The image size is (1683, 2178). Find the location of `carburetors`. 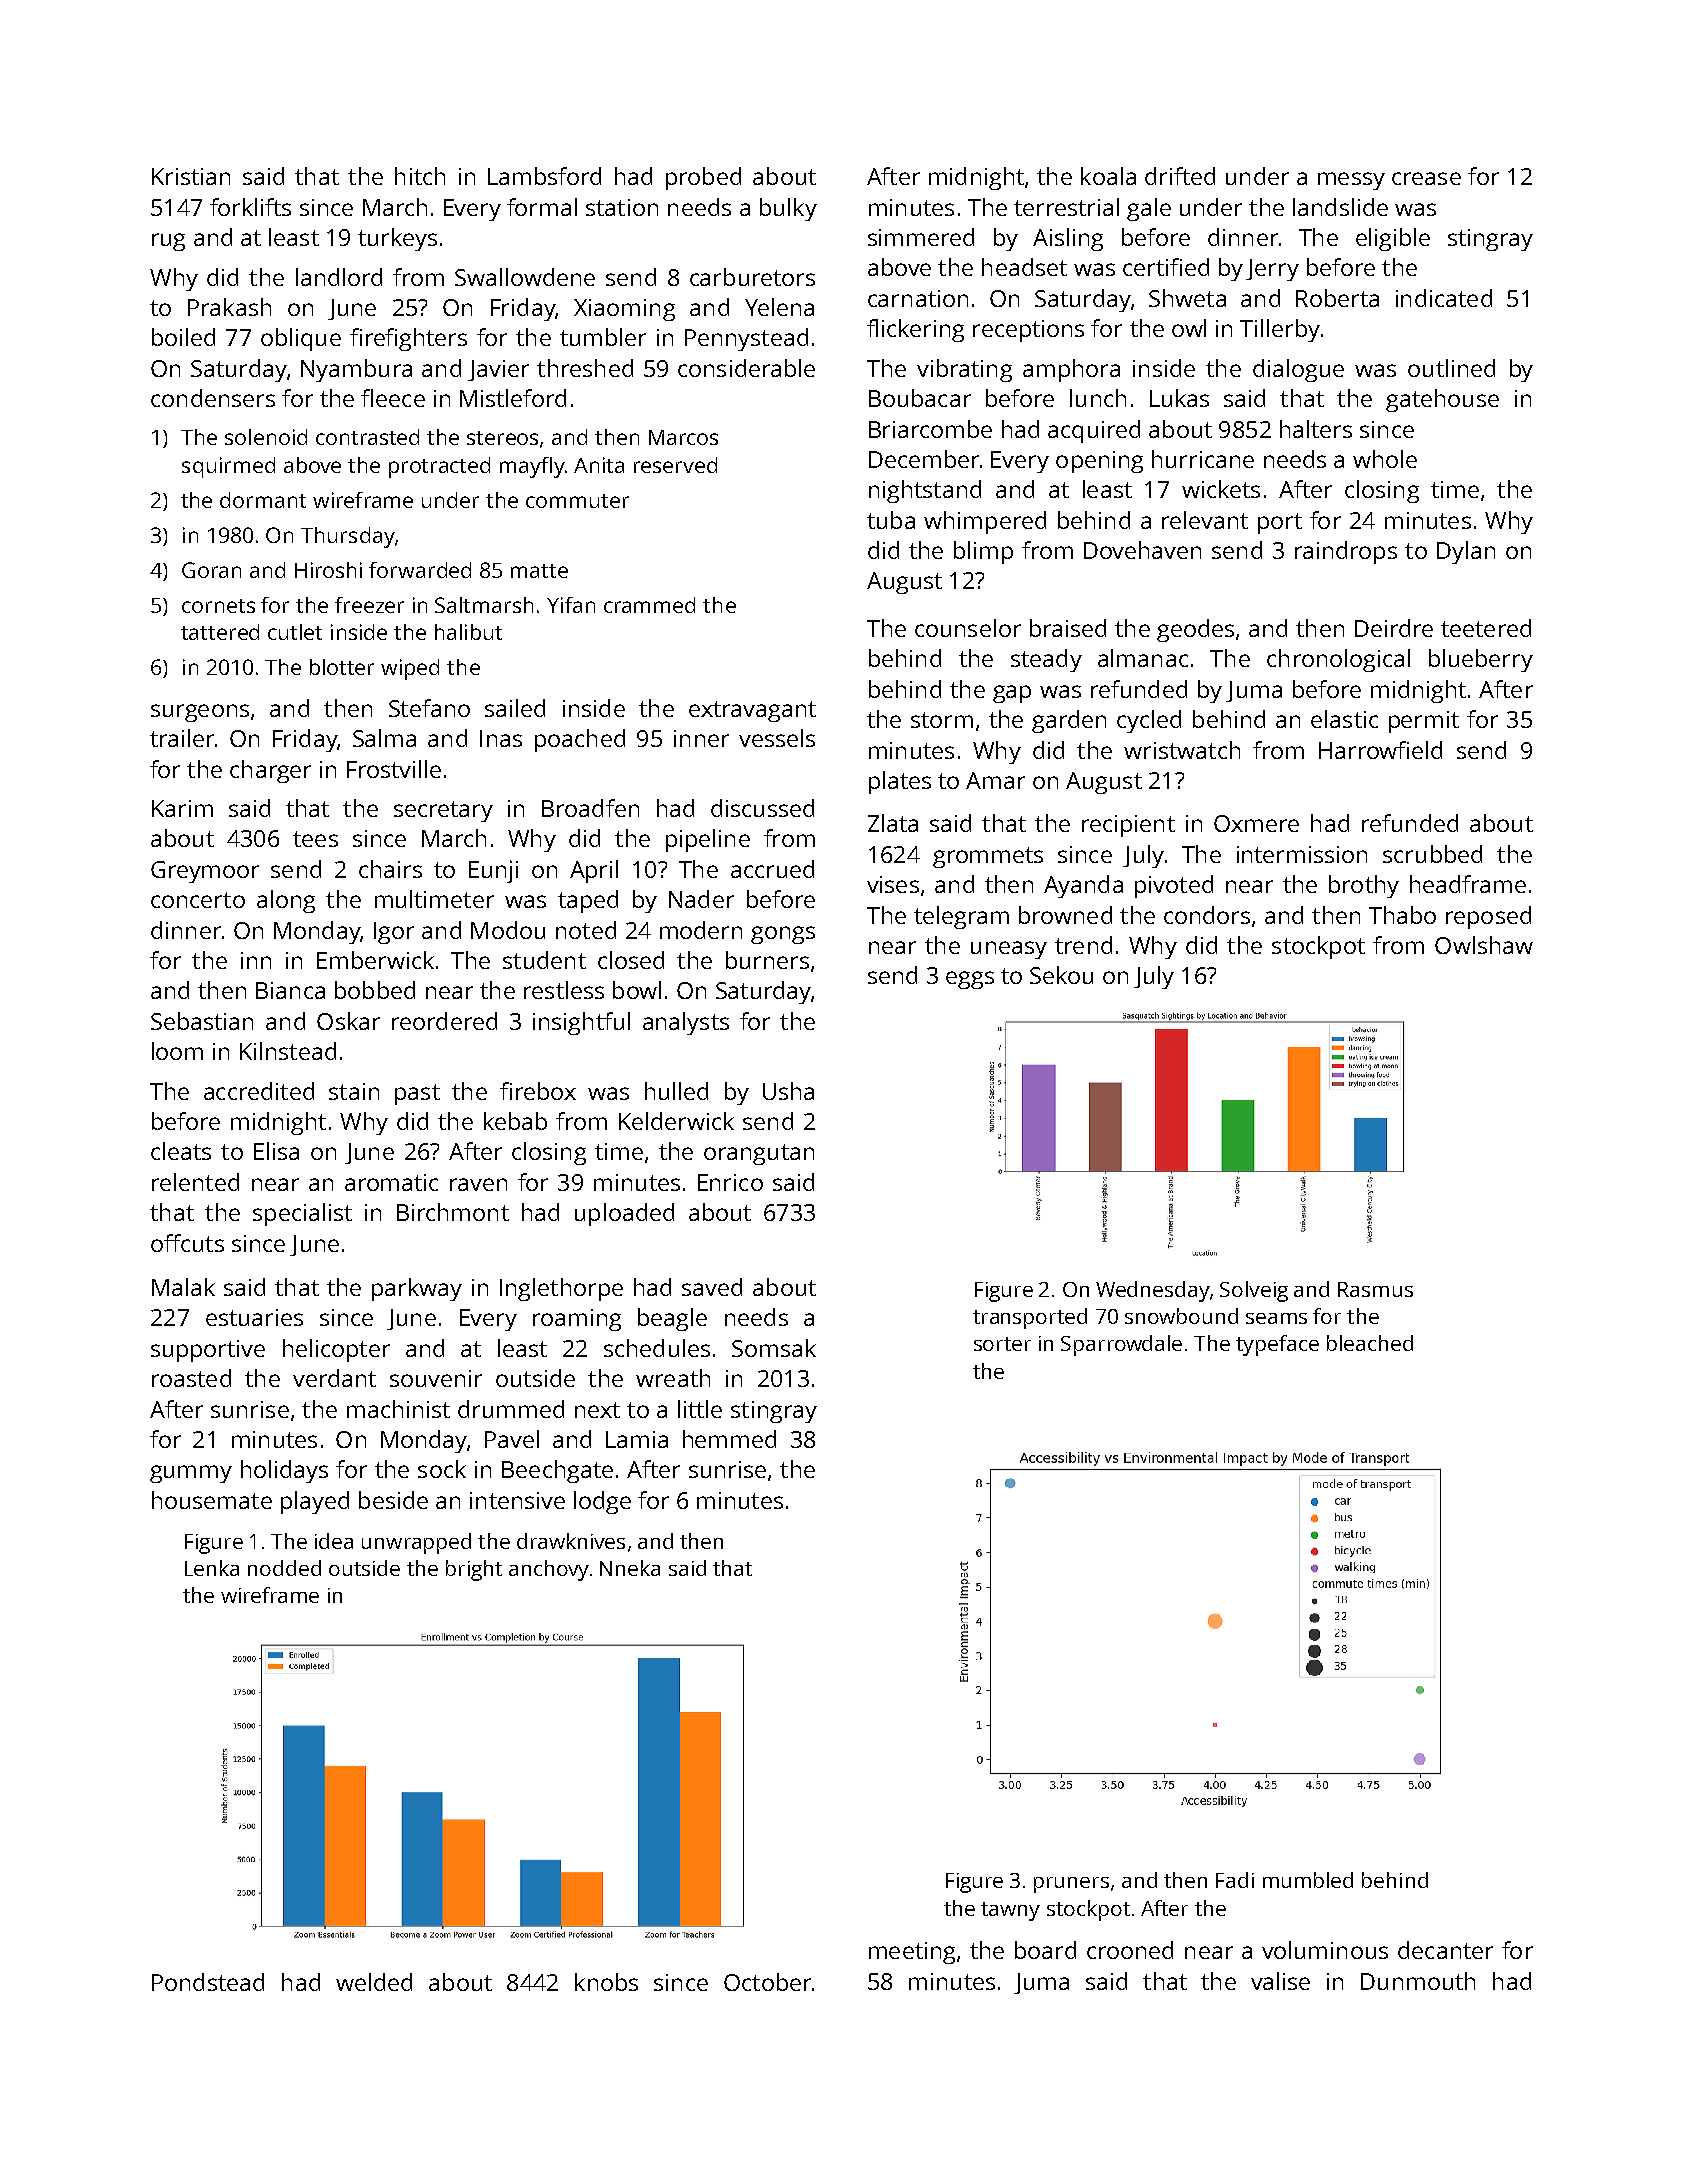

carburetors is located at coordinates (752, 277).
